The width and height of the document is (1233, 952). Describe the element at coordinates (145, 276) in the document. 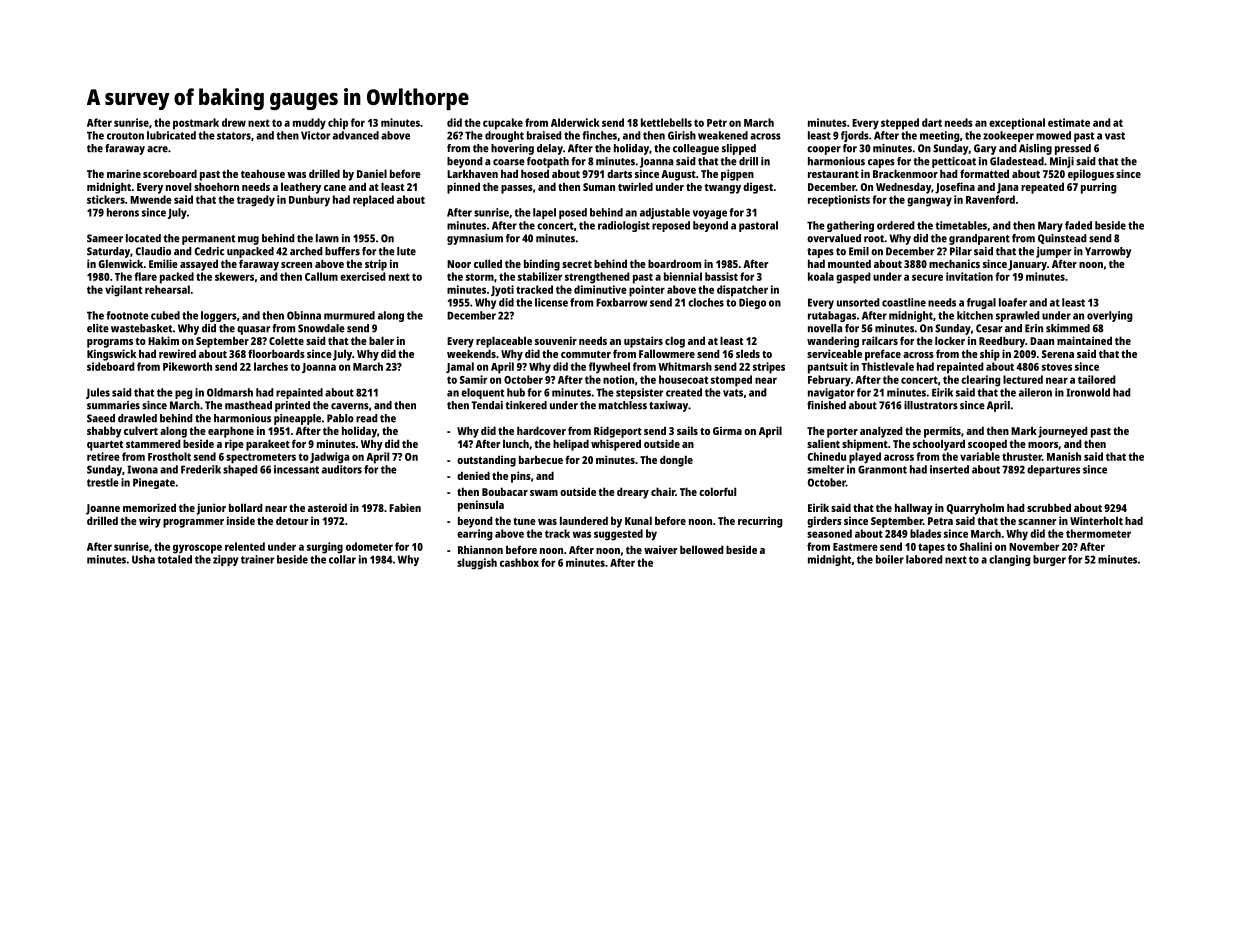

I see `flare` at that location.
